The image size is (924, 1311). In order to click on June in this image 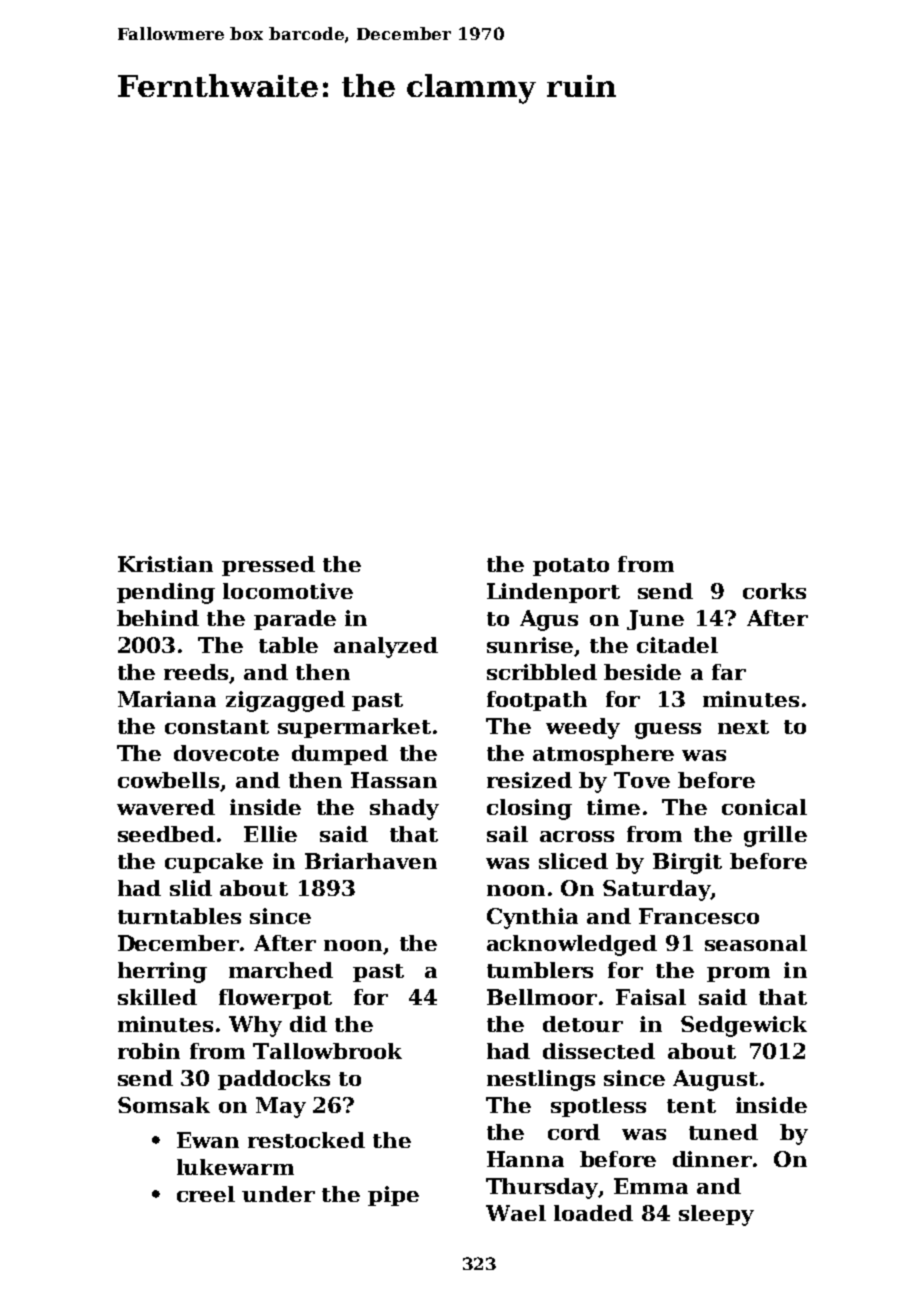, I will do `click(655, 620)`.
